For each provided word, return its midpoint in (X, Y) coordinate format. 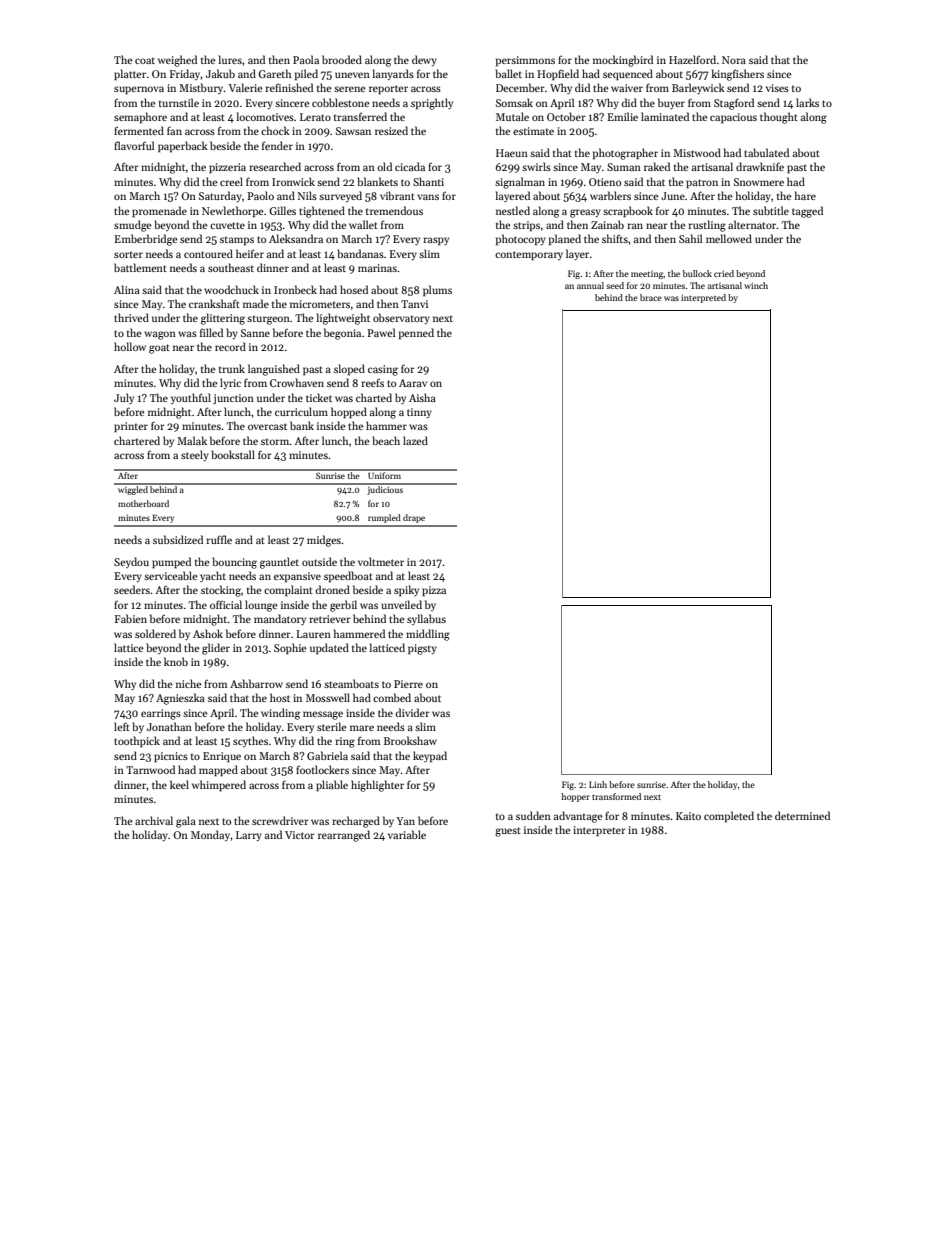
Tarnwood (150, 769)
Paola (306, 59)
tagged (807, 212)
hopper (575, 797)
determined (802, 815)
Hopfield (558, 74)
